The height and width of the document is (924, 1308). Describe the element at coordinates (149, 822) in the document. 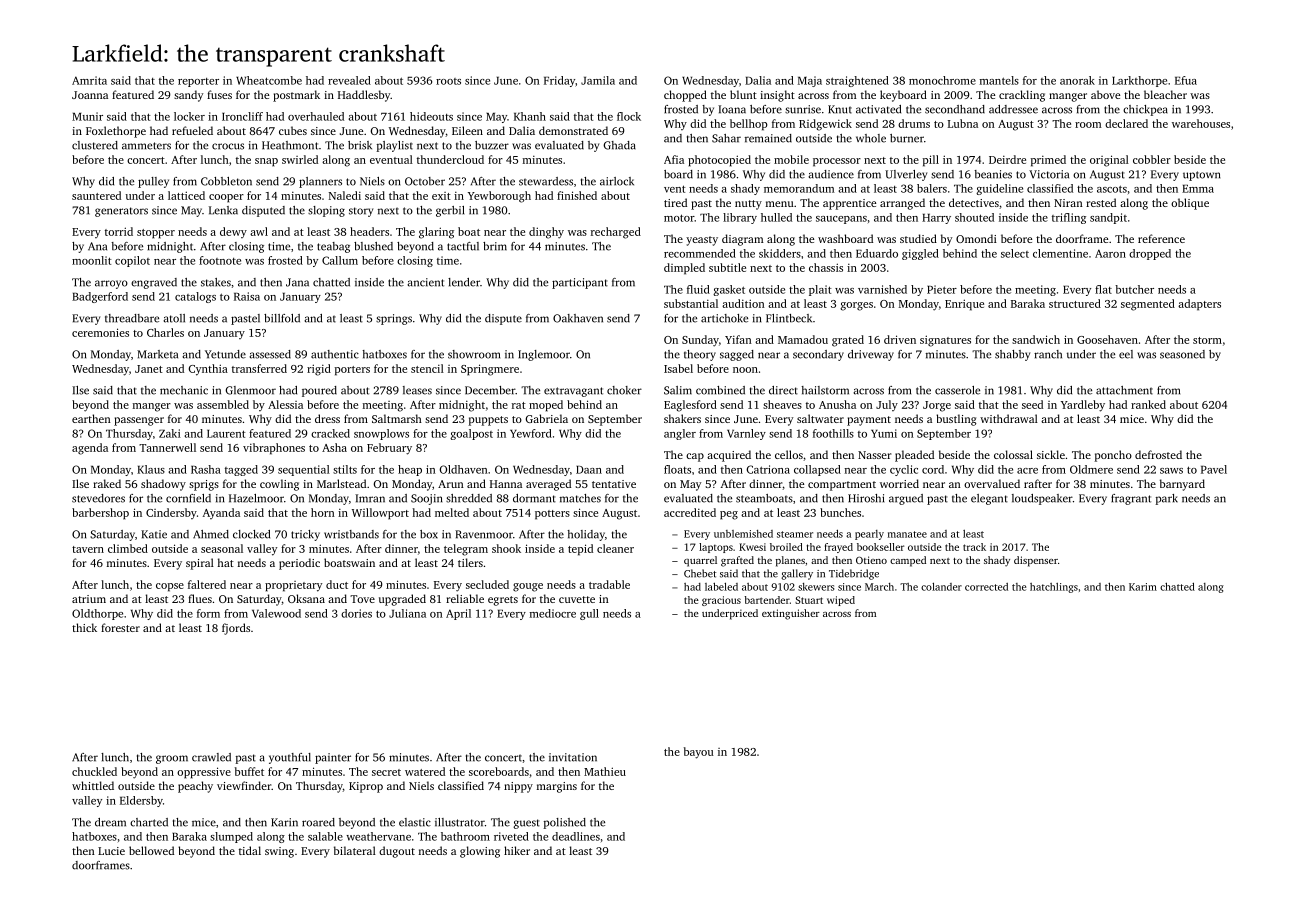

I see `charted` at that location.
